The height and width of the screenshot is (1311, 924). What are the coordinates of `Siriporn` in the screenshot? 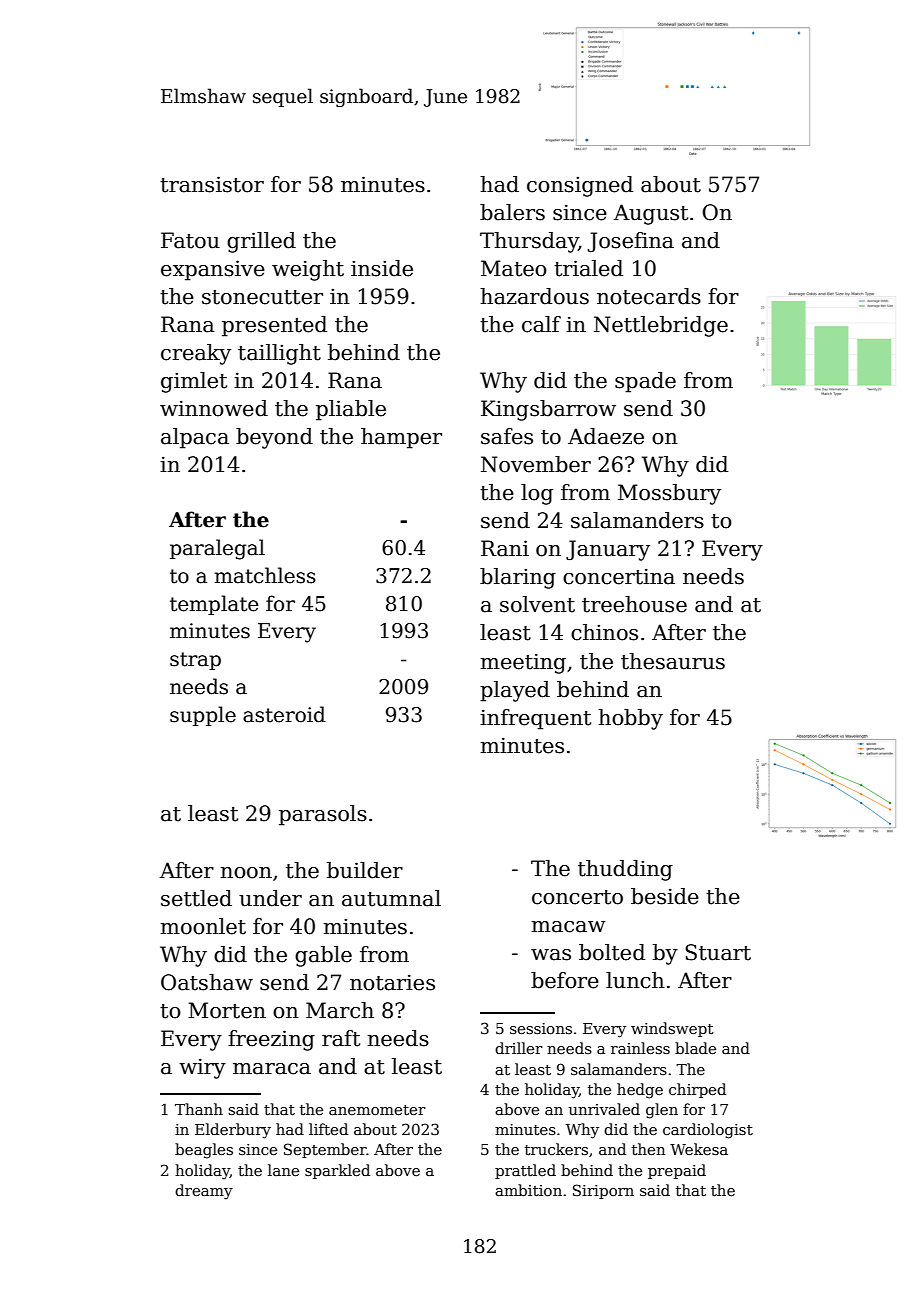 It's located at (603, 1191).
